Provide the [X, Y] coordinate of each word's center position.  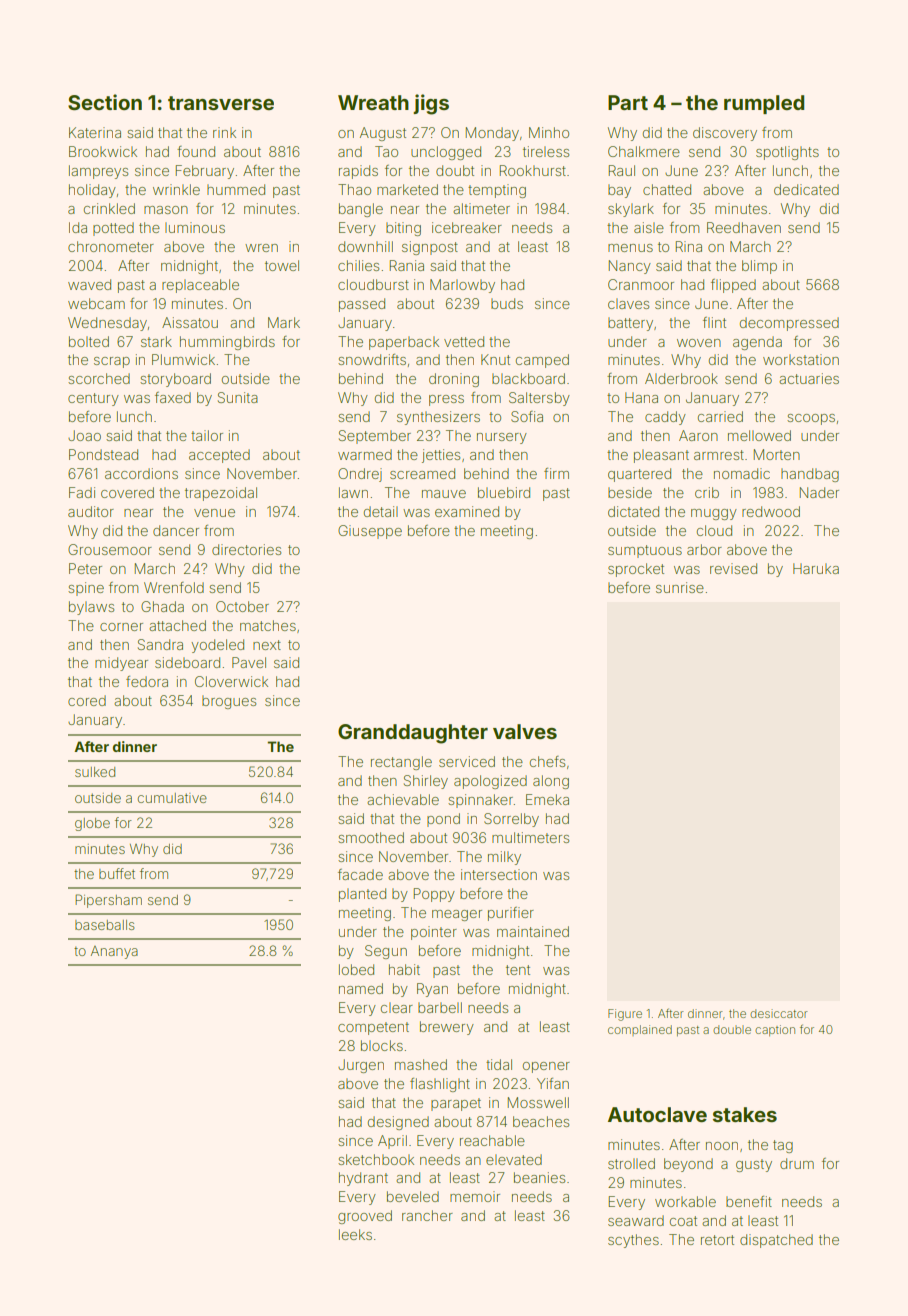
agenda [757, 343]
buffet [117, 873]
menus [630, 248]
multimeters [530, 837]
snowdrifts [372, 359]
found [196, 151]
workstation [801, 359]
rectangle [401, 763]
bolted [89, 341]
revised [733, 568]
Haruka [816, 568]
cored [87, 700]
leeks [355, 1234]
